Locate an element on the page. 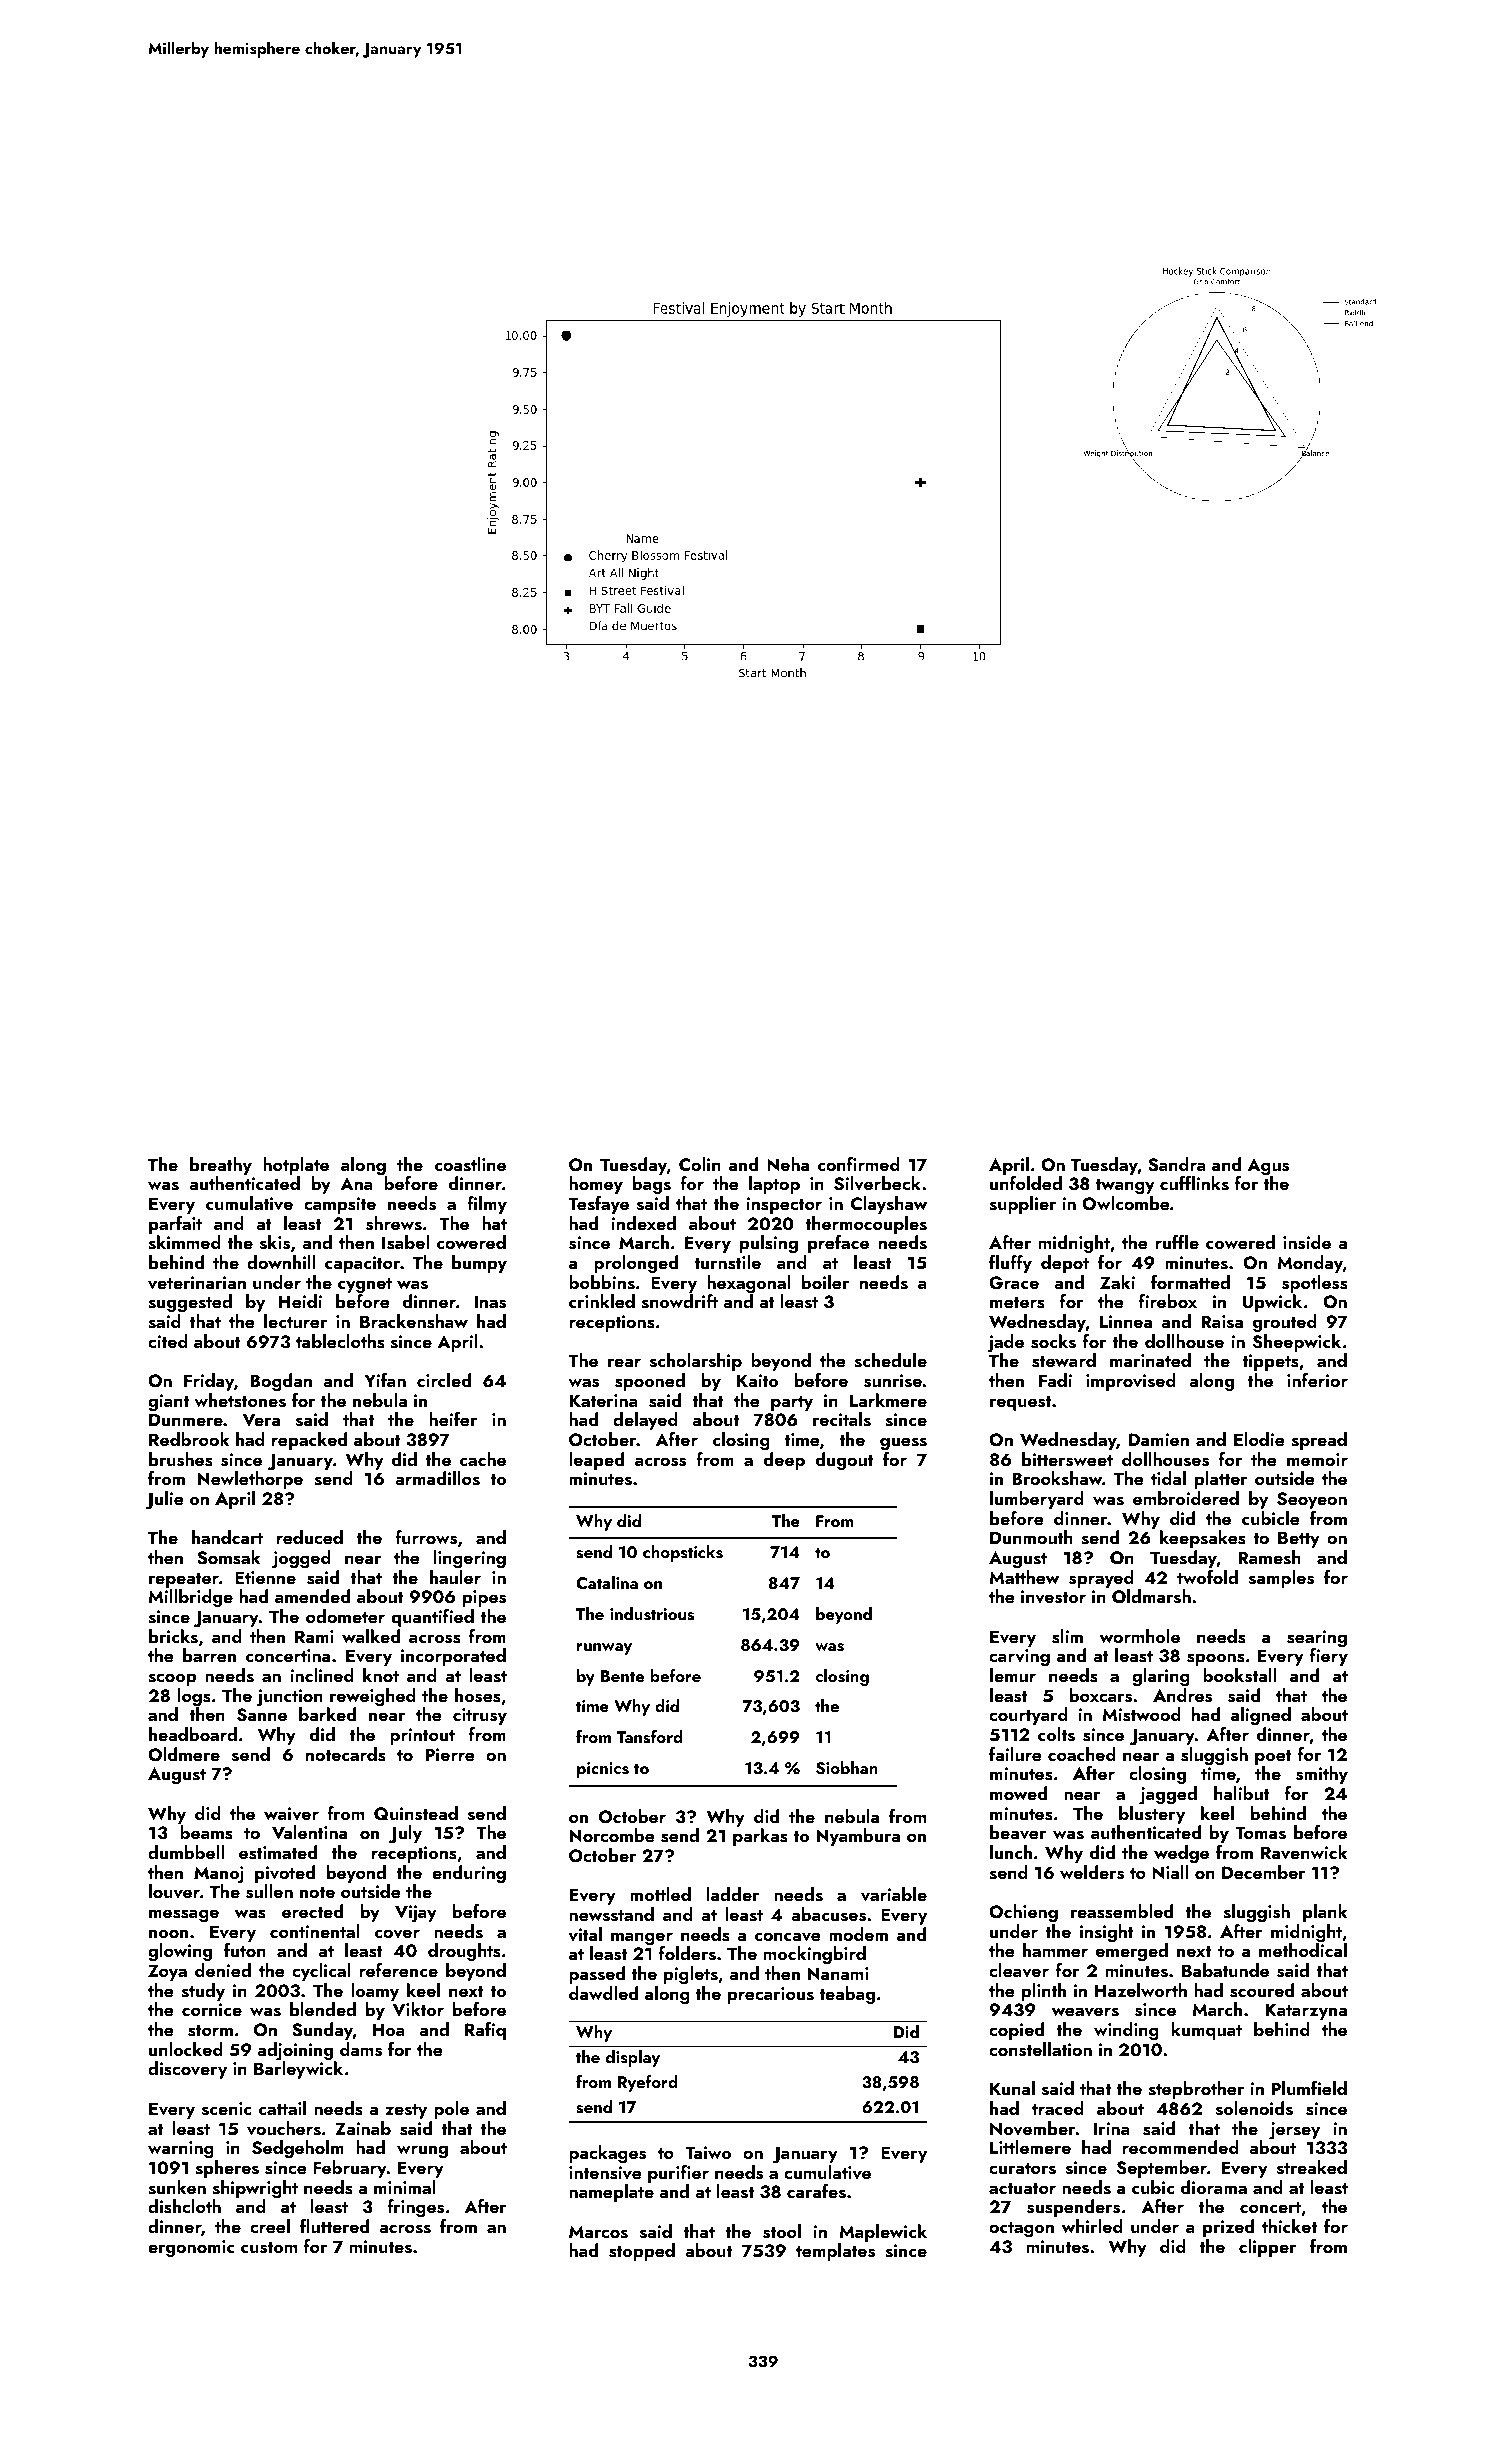 The image size is (1496, 2464). laptop is located at coordinates (774, 1185).
